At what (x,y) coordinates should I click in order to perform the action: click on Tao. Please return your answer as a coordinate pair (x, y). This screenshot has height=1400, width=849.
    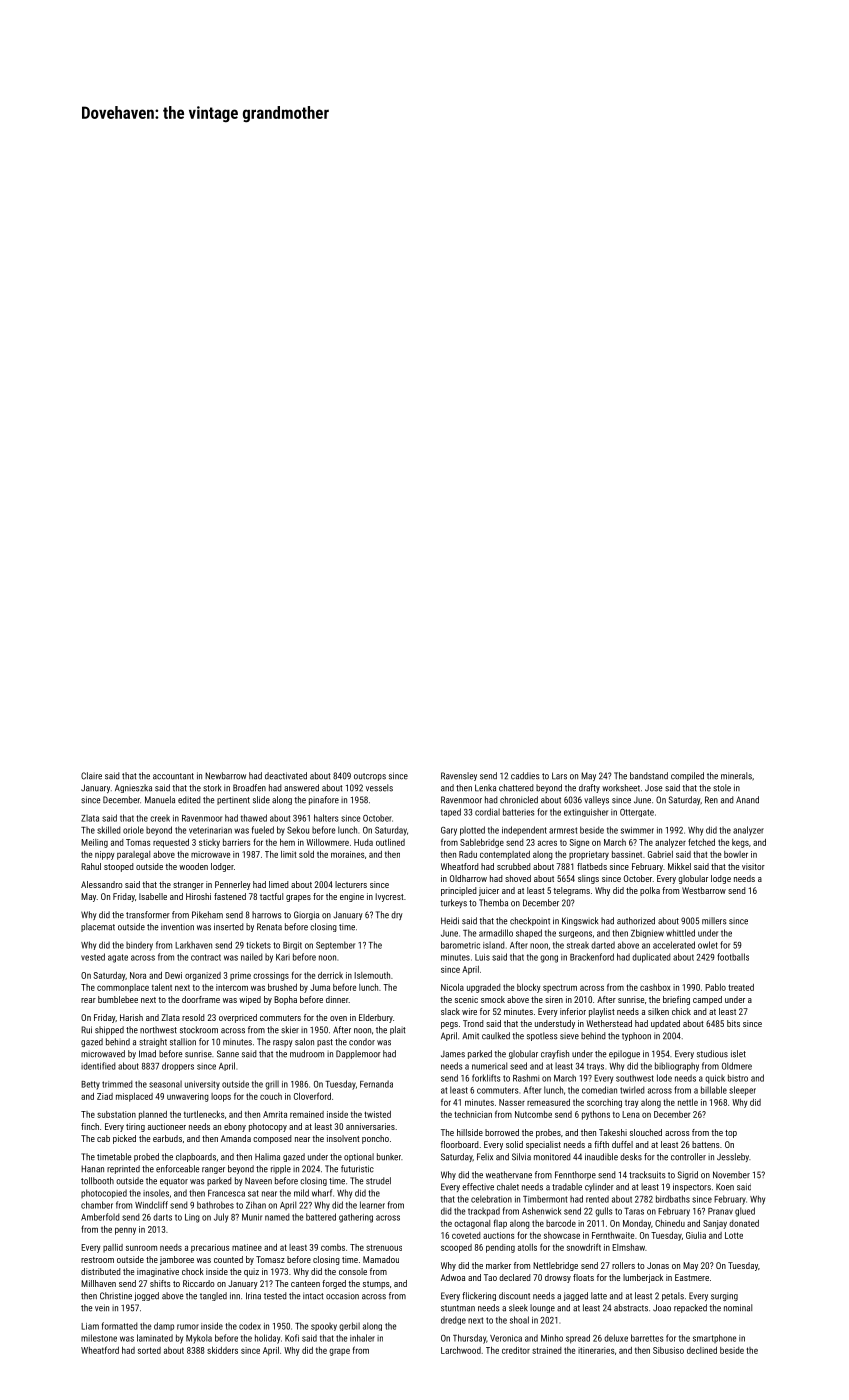
    Looking at the image, I should click on (490, 1277).
